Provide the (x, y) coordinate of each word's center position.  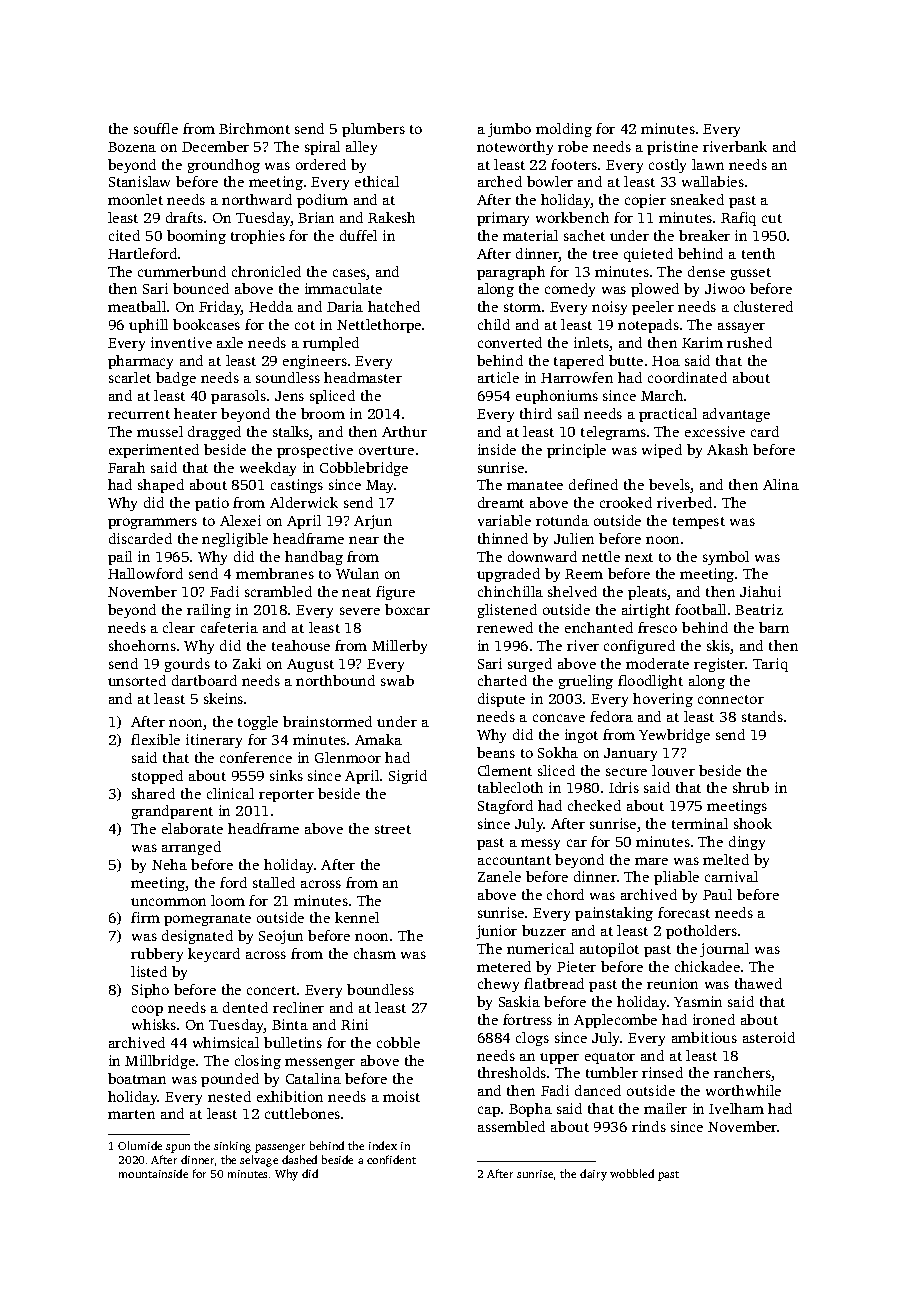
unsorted (137, 680)
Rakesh (391, 217)
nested (229, 1096)
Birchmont (254, 128)
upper (559, 1058)
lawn (708, 164)
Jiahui (760, 591)
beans (496, 752)
